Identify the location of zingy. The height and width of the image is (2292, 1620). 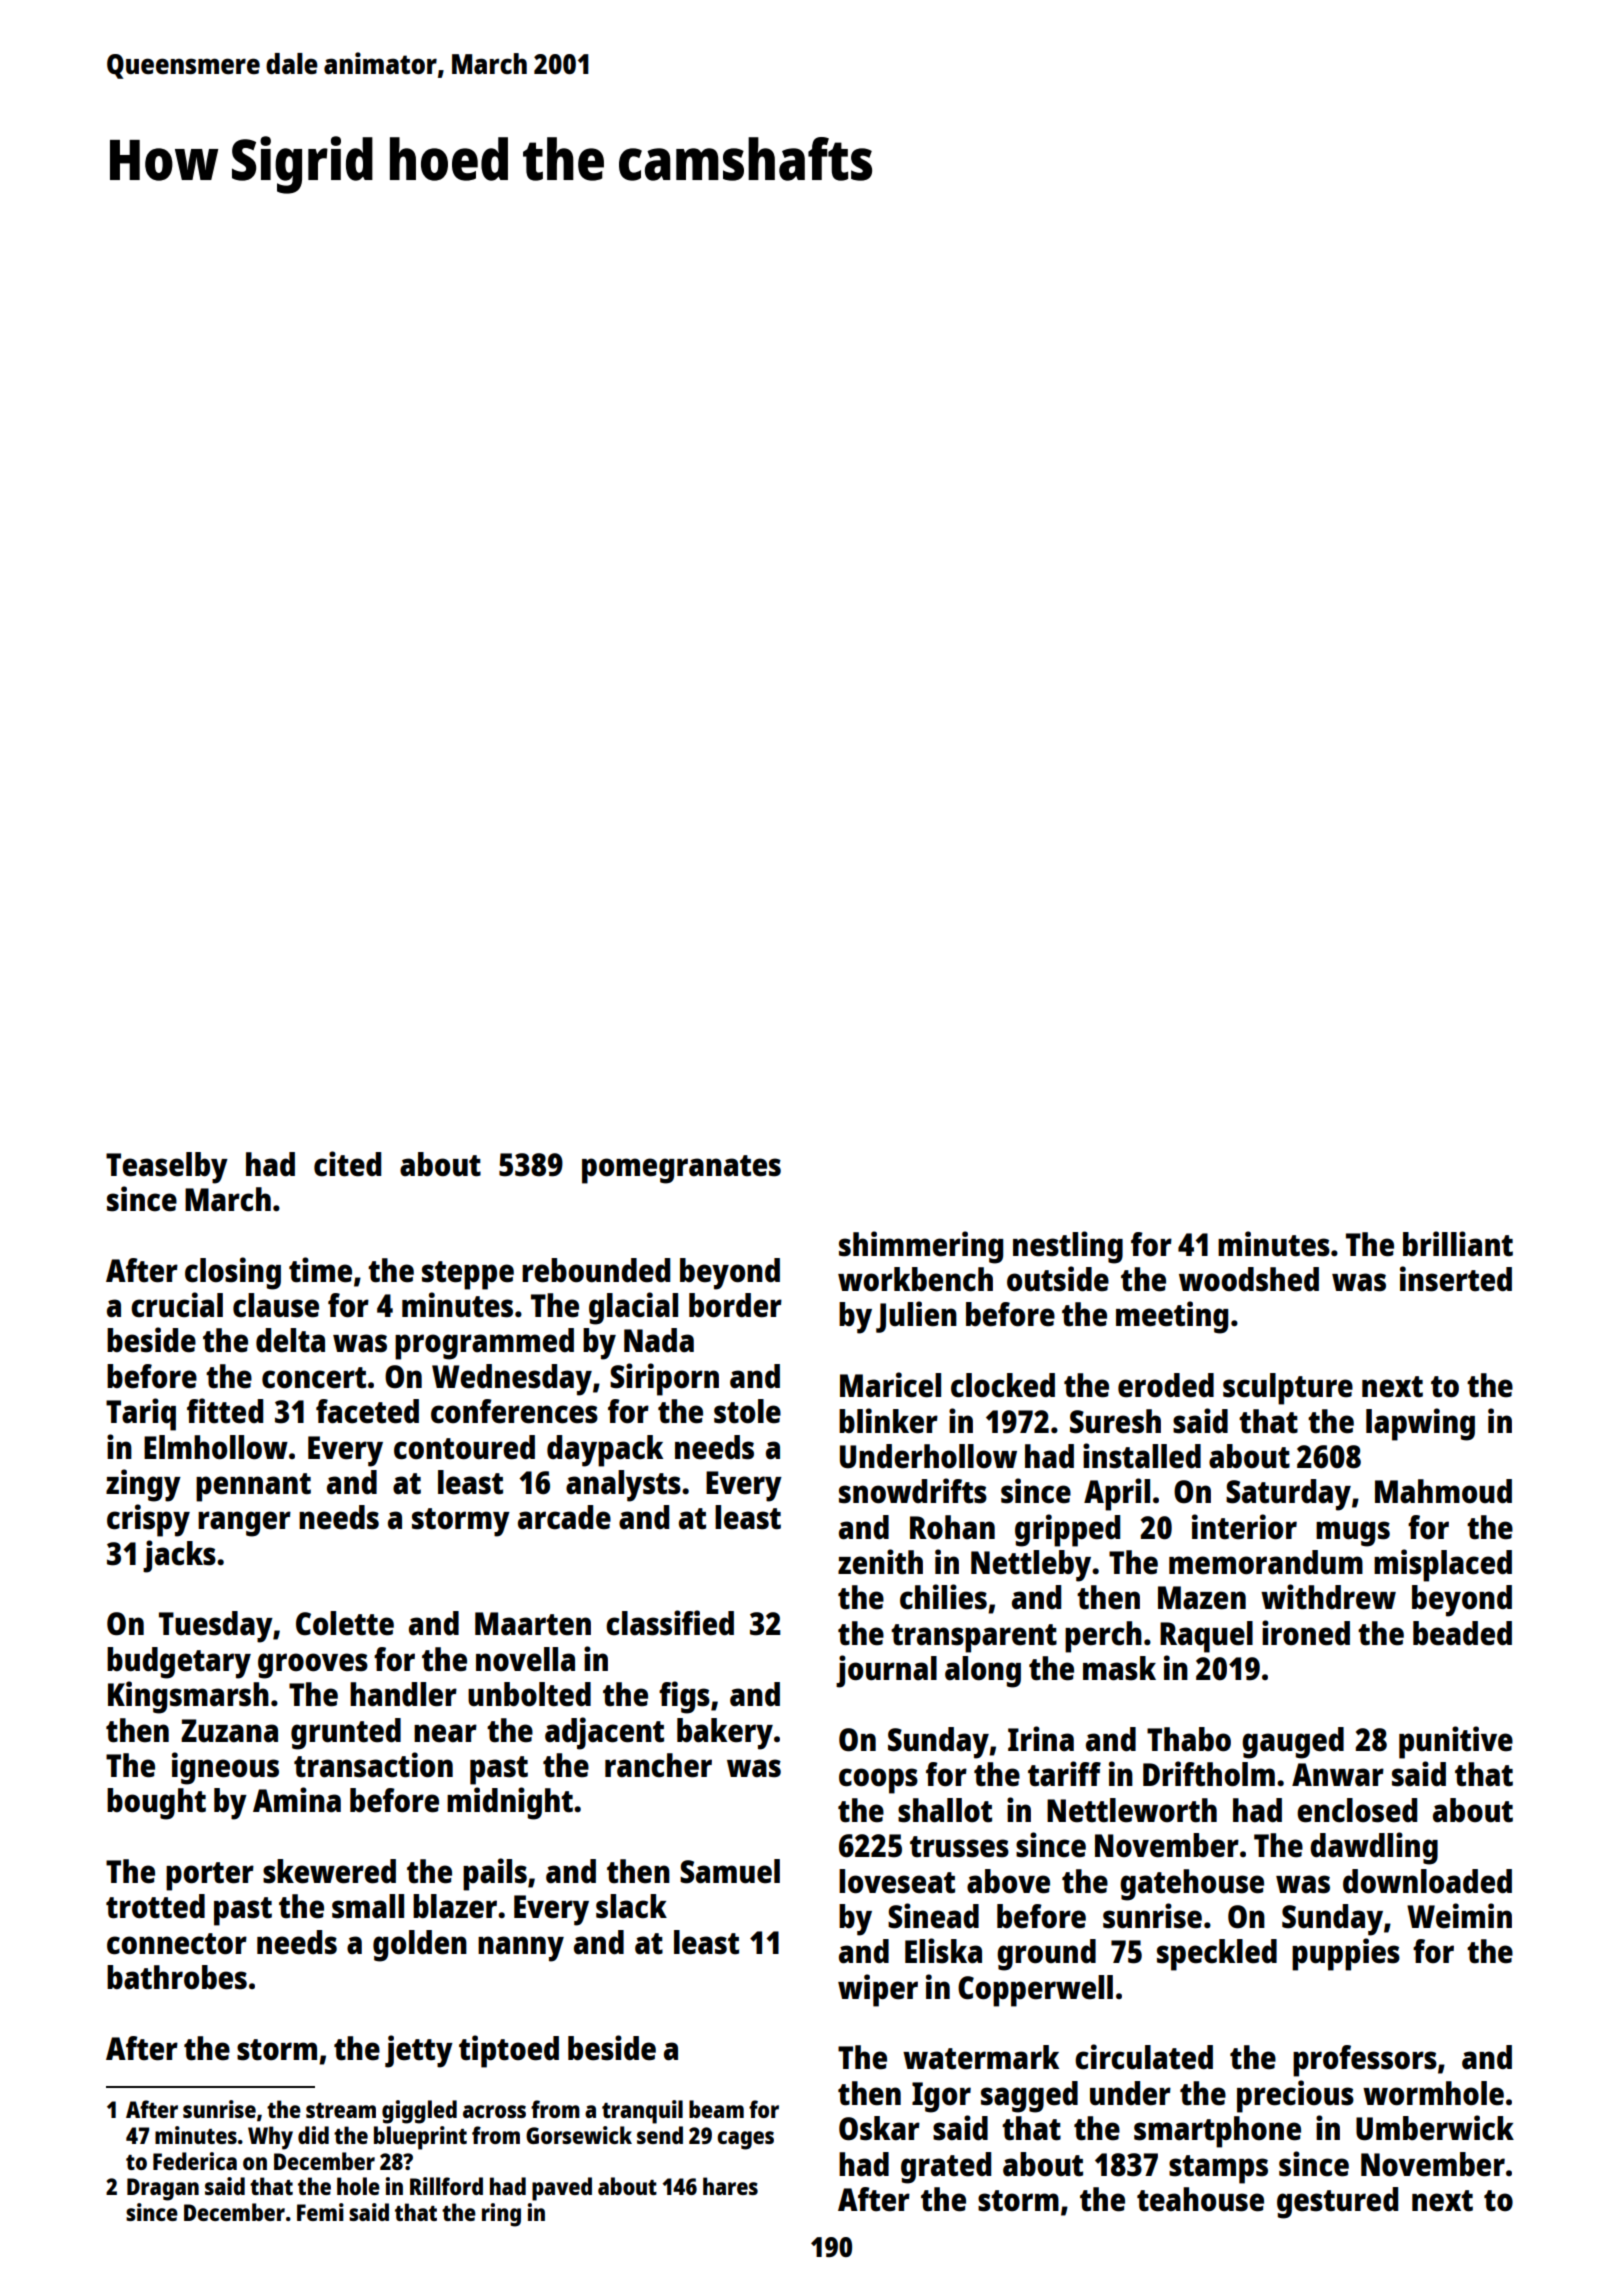
(143, 1485).
